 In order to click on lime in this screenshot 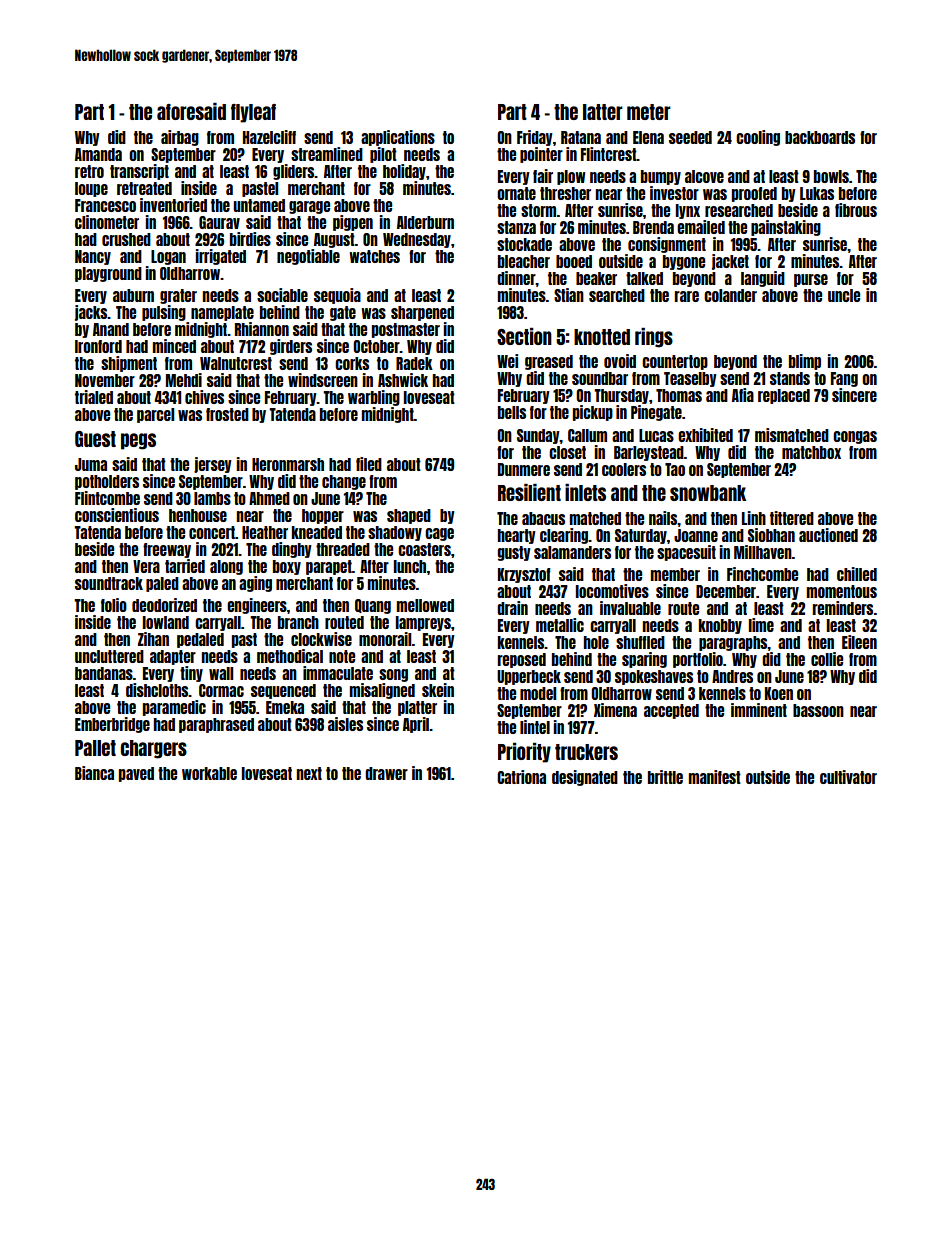, I will do `click(761, 625)`.
